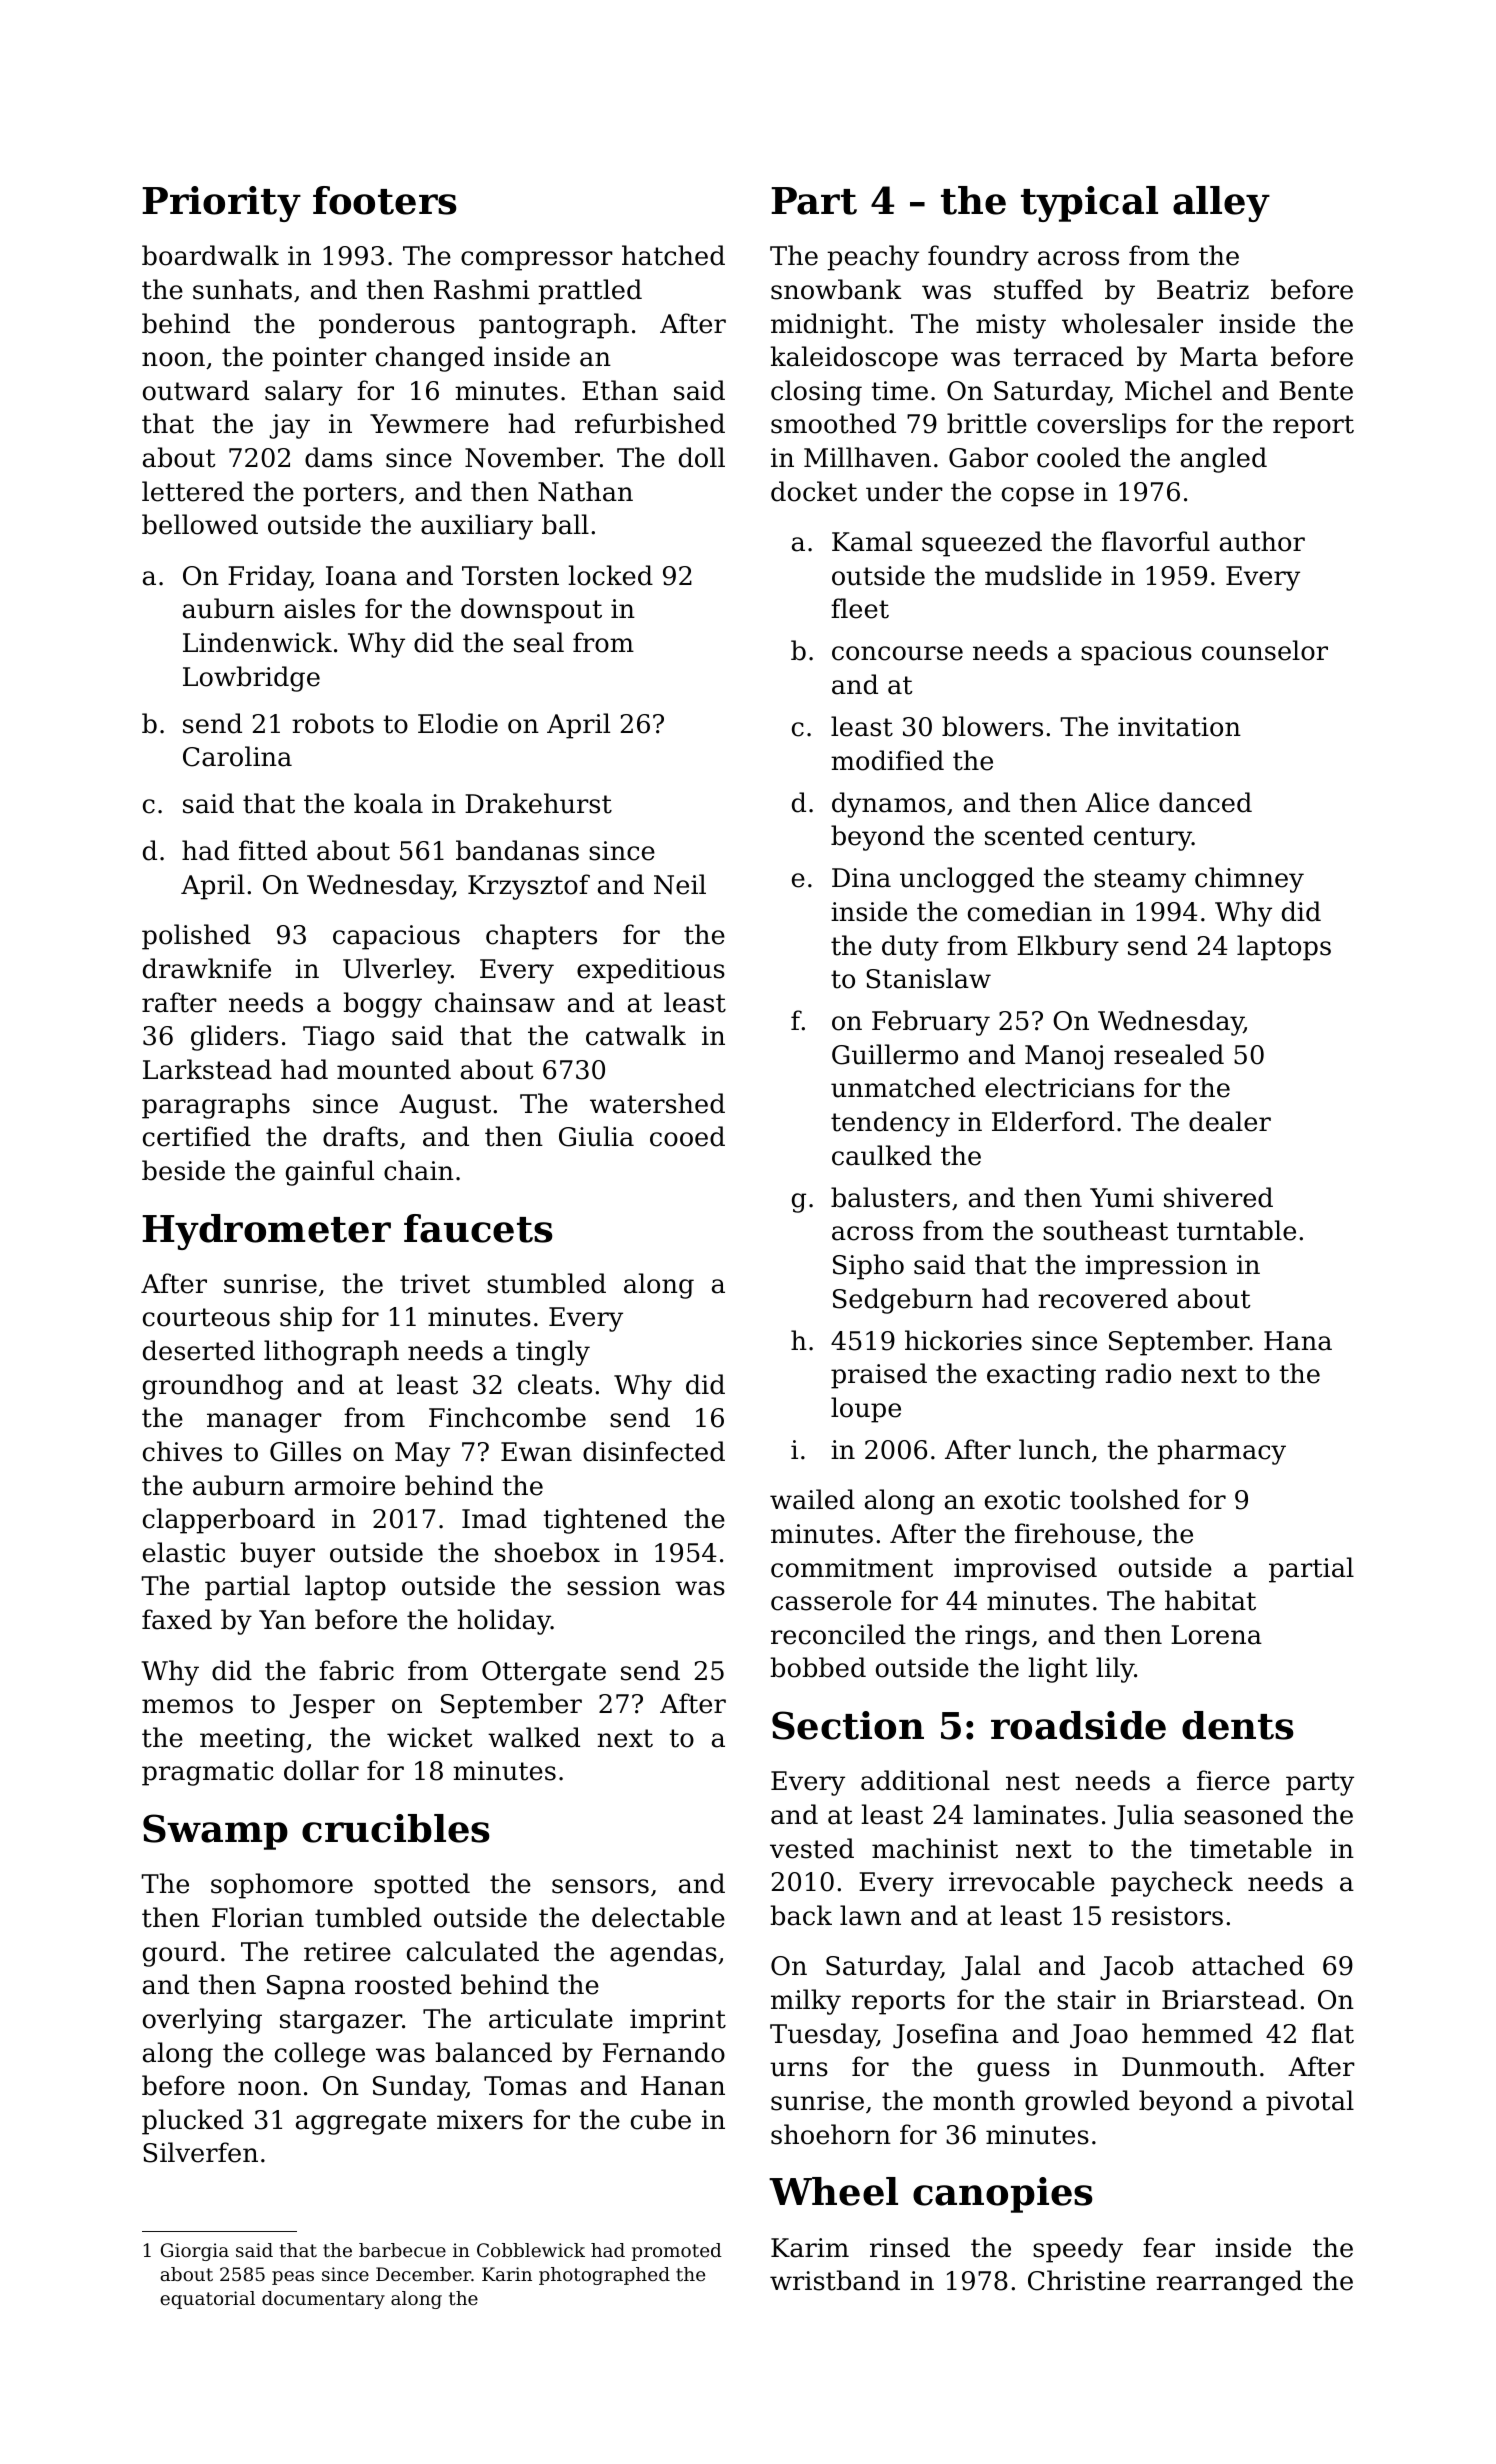 The image size is (1496, 2464). Describe the element at coordinates (333, 723) in the page. I see `robots` at that location.
